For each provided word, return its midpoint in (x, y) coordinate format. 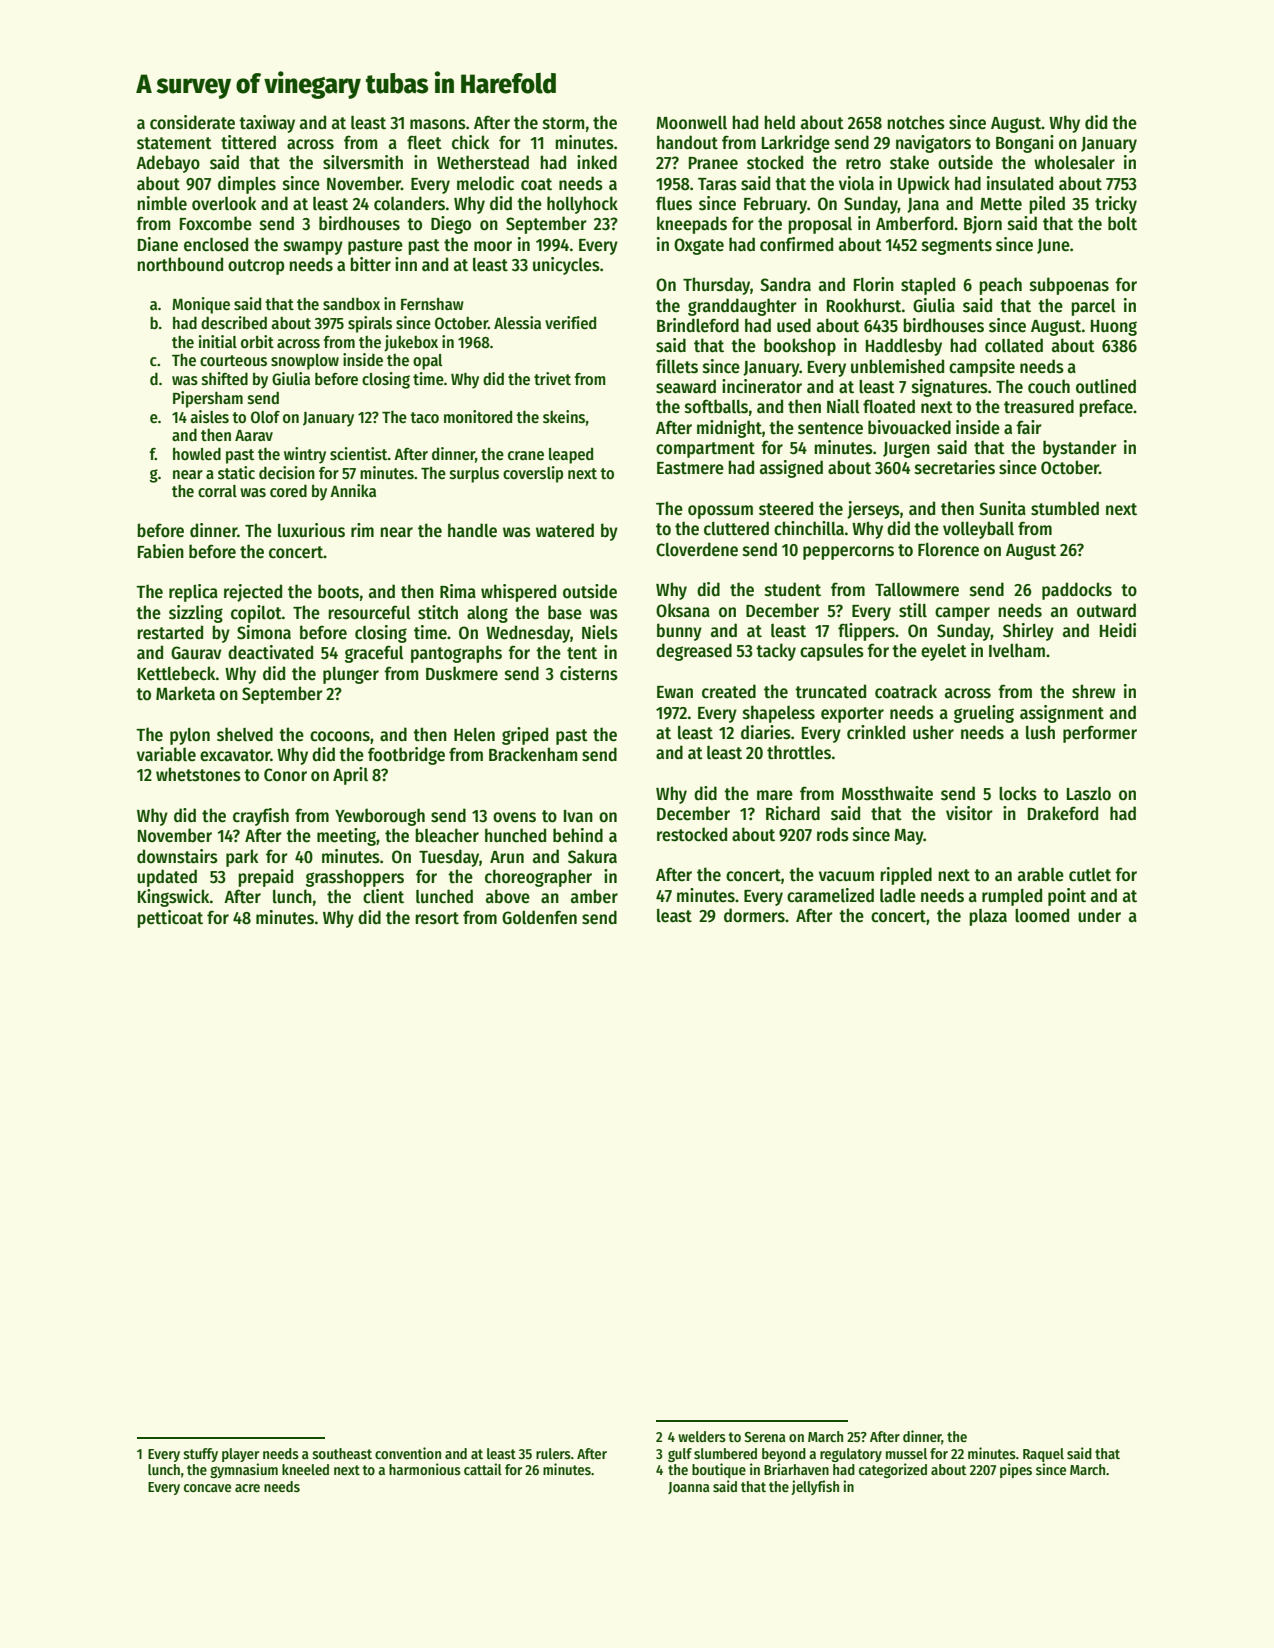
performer (1100, 734)
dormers (754, 915)
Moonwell (691, 123)
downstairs (177, 856)
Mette (1001, 204)
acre (247, 1488)
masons (438, 124)
